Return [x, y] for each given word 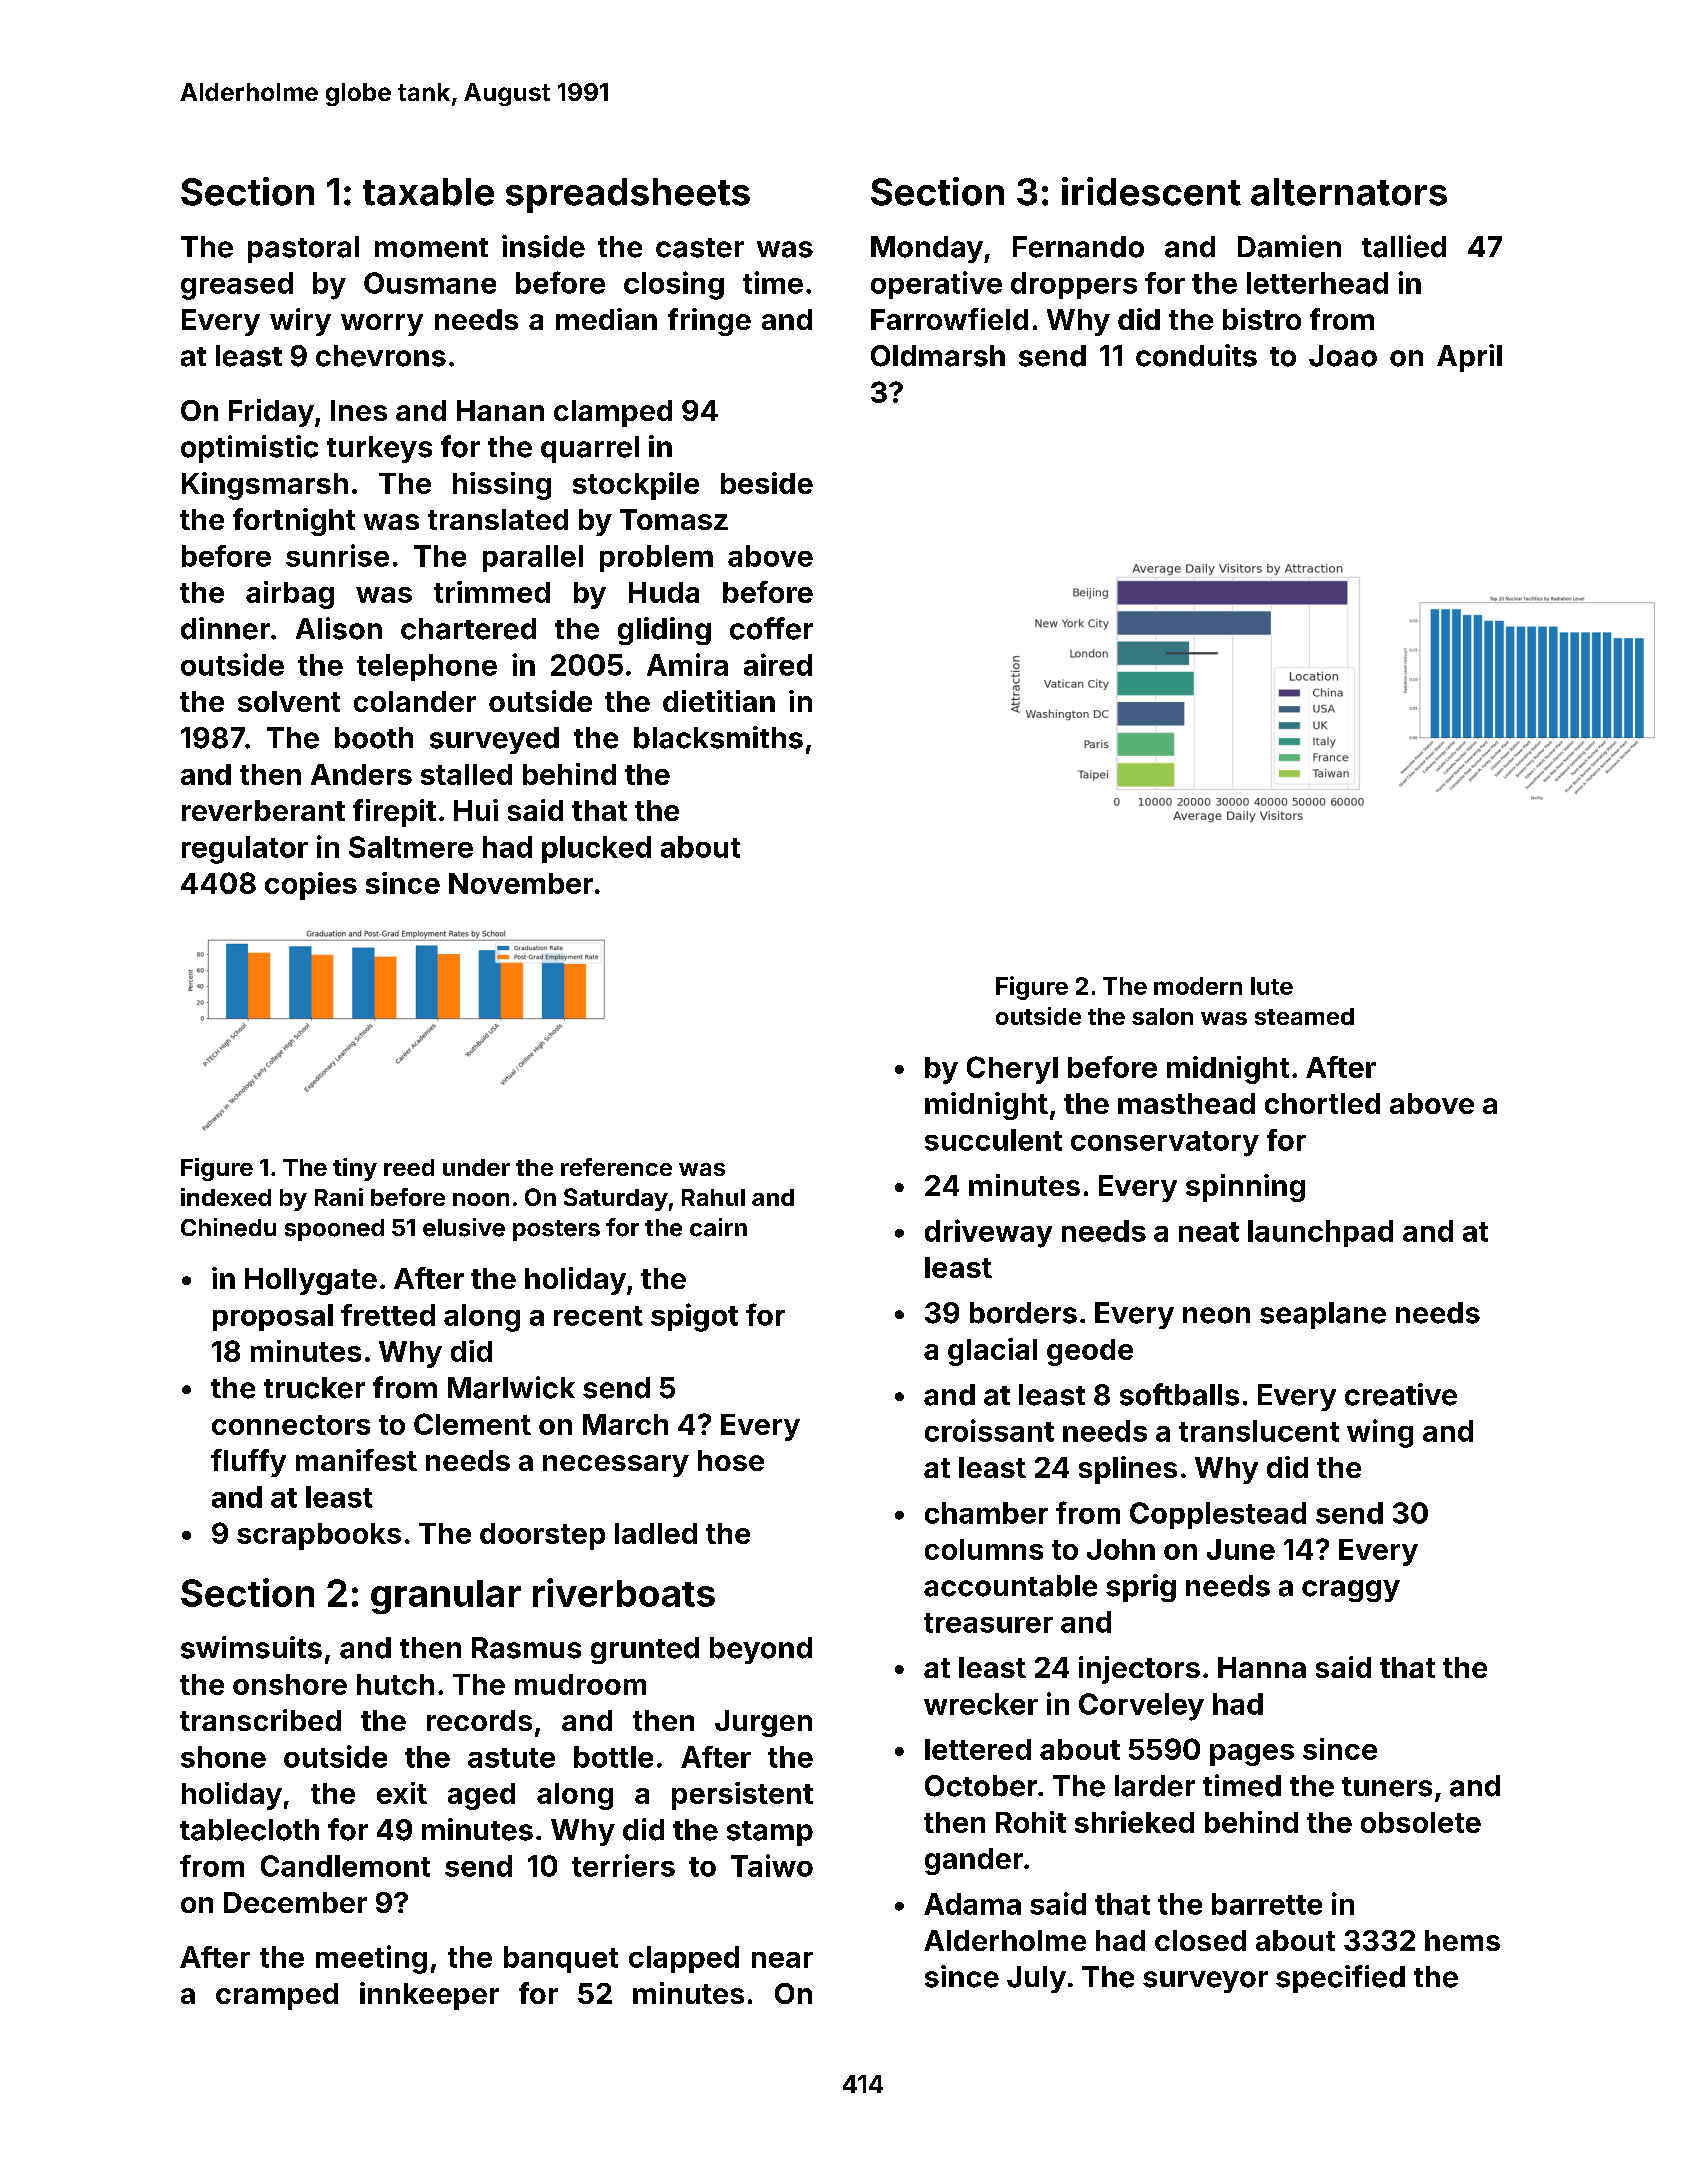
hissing [502, 486]
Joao [1343, 356]
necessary [616, 1466]
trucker [314, 1388]
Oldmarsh [938, 356]
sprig [1141, 1588]
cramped [277, 1996]
